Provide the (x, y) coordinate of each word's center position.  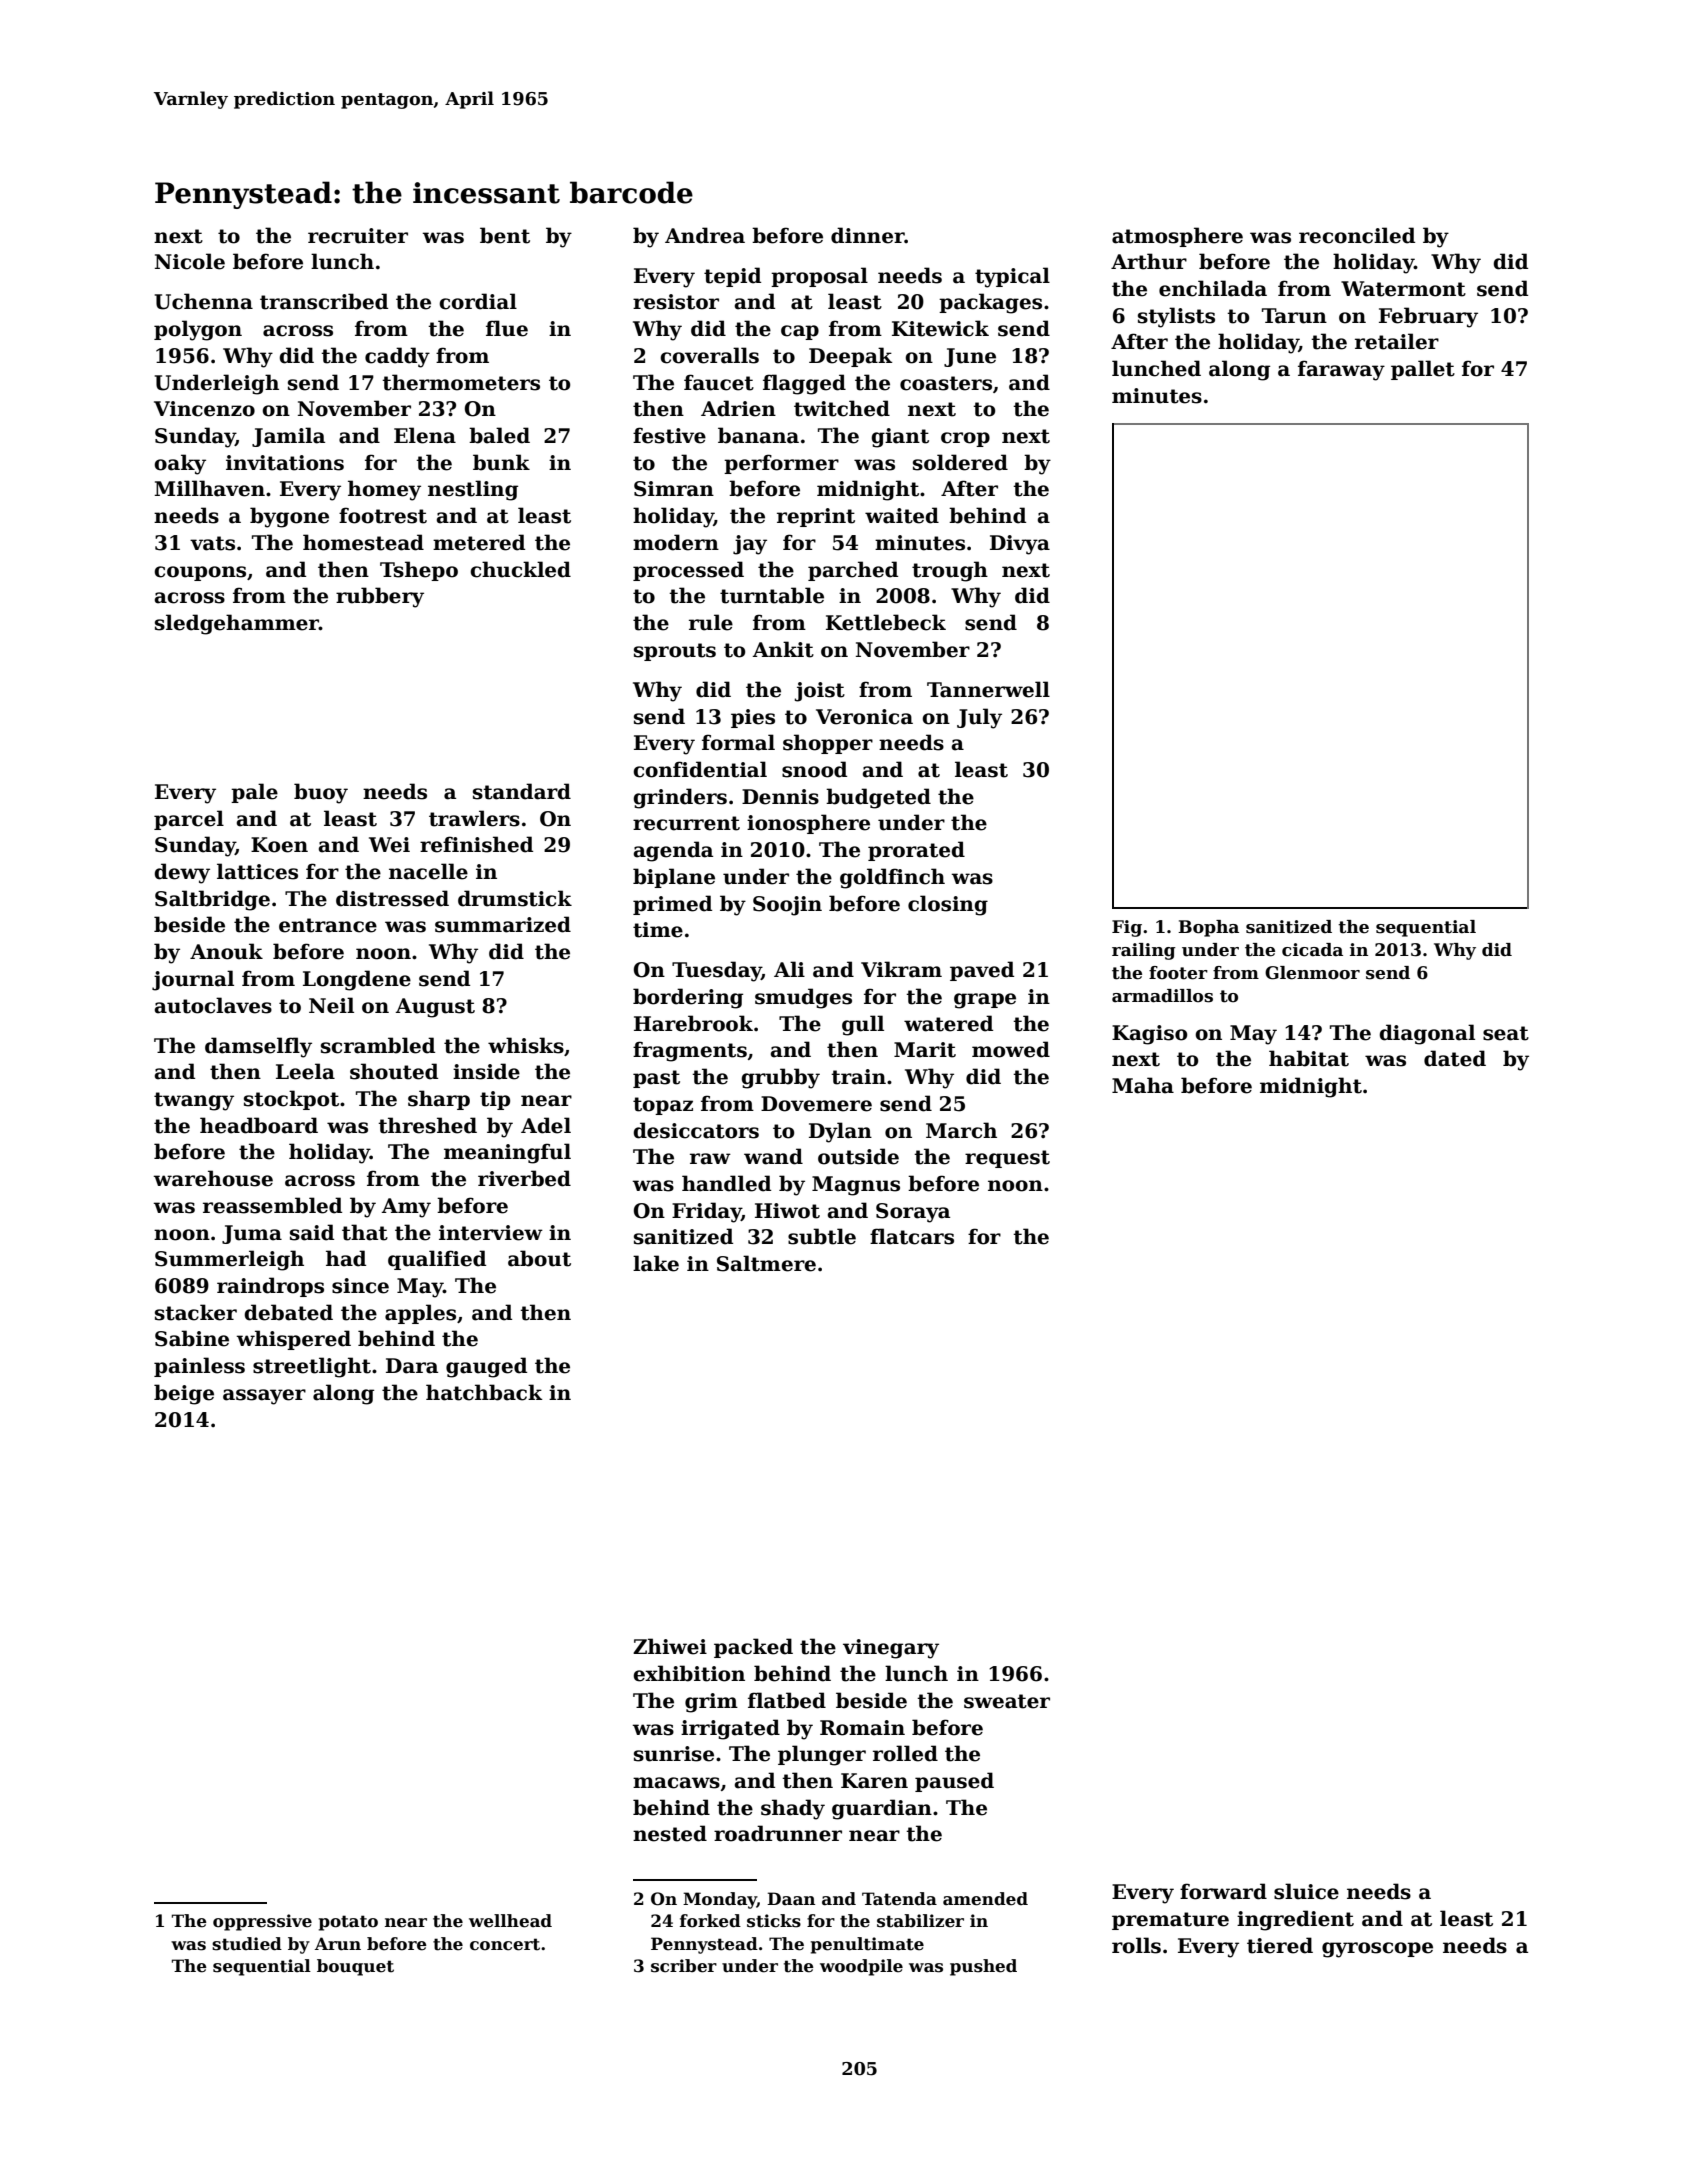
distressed (392, 898)
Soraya (913, 1213)
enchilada (1213, 288)
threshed (427, 1125)
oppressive (262, 1922)
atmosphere (1177, 237)
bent (505, 235)
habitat (1309, 1058)
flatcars (912, 1236)
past (656, 1079)
